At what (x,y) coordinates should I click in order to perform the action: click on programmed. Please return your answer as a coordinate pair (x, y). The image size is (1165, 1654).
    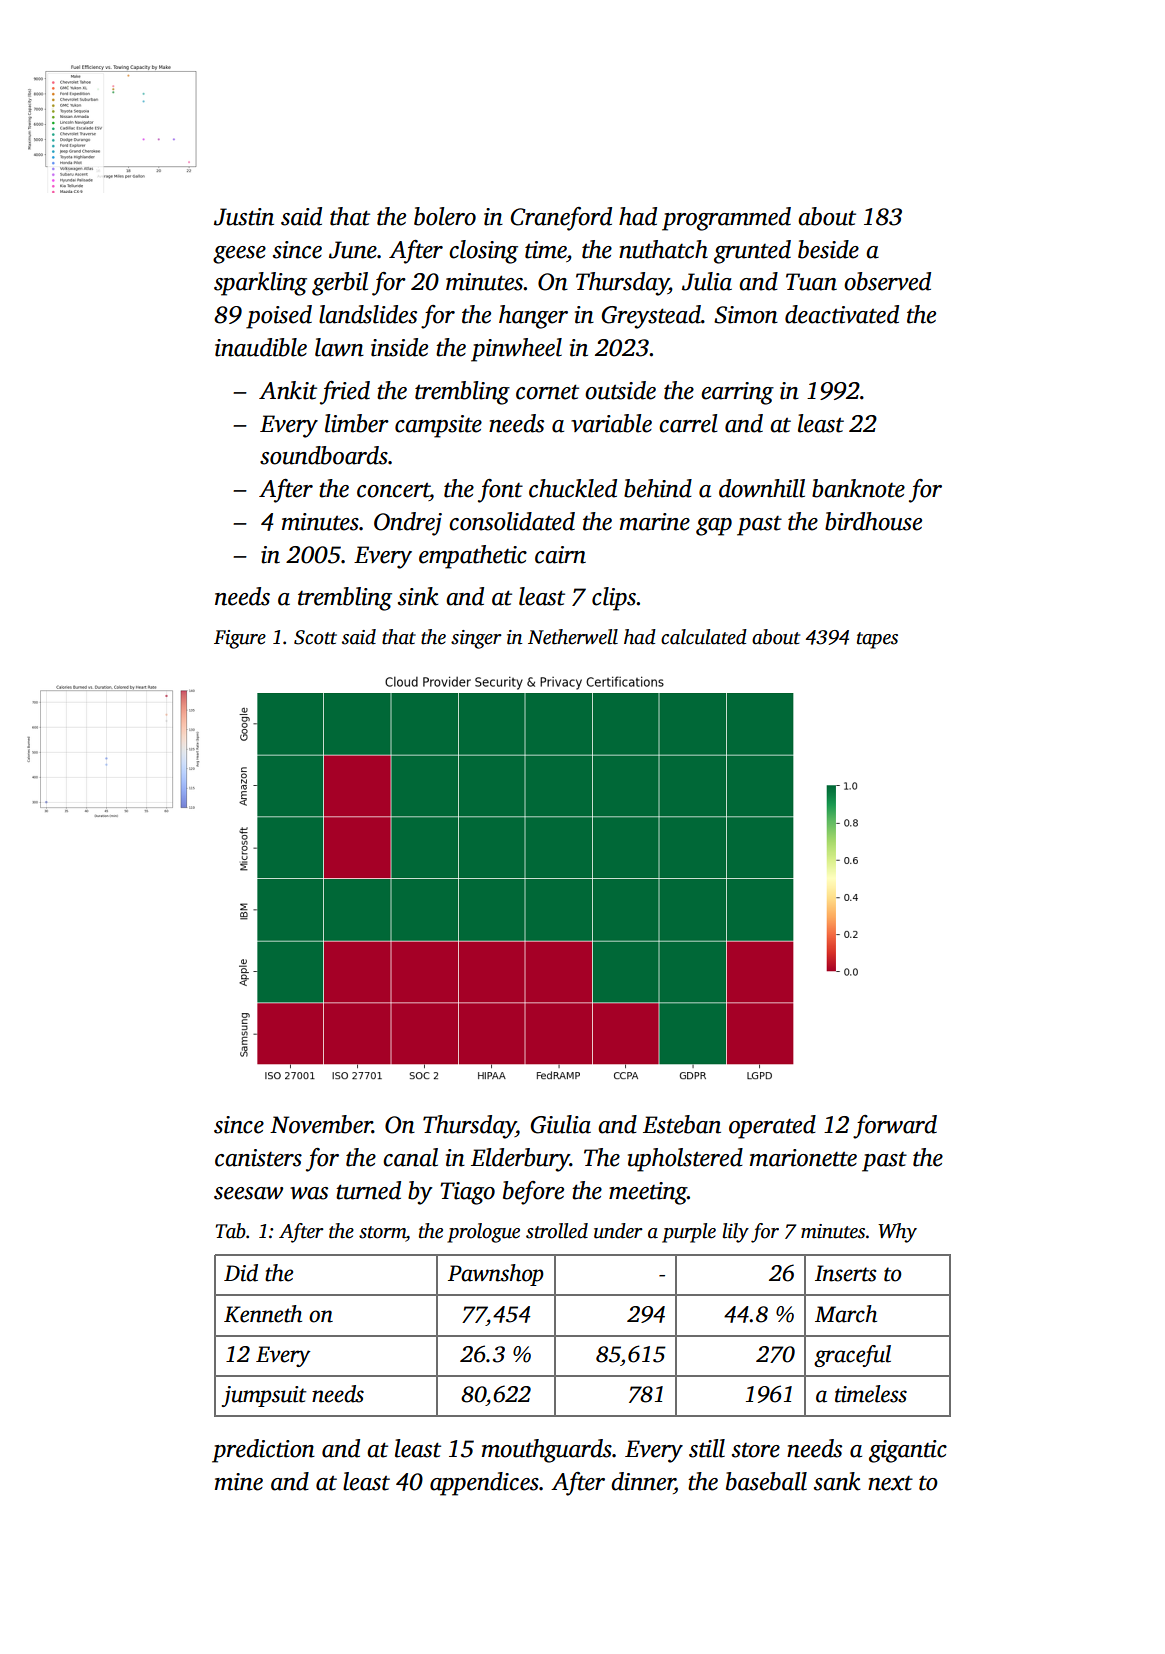
    Looking at the image, I should click on (726, 219).
